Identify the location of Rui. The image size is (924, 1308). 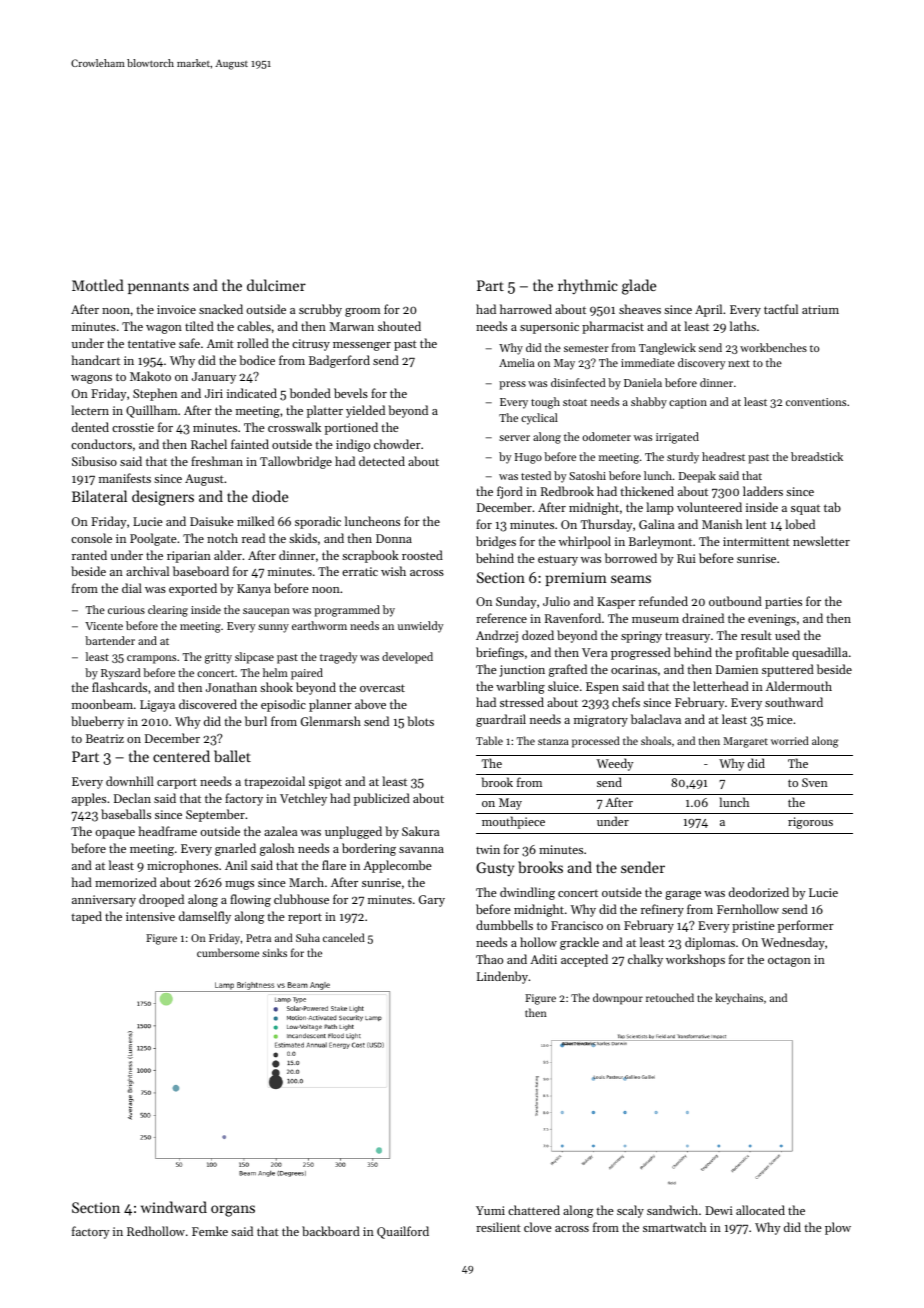
(686, 558).
